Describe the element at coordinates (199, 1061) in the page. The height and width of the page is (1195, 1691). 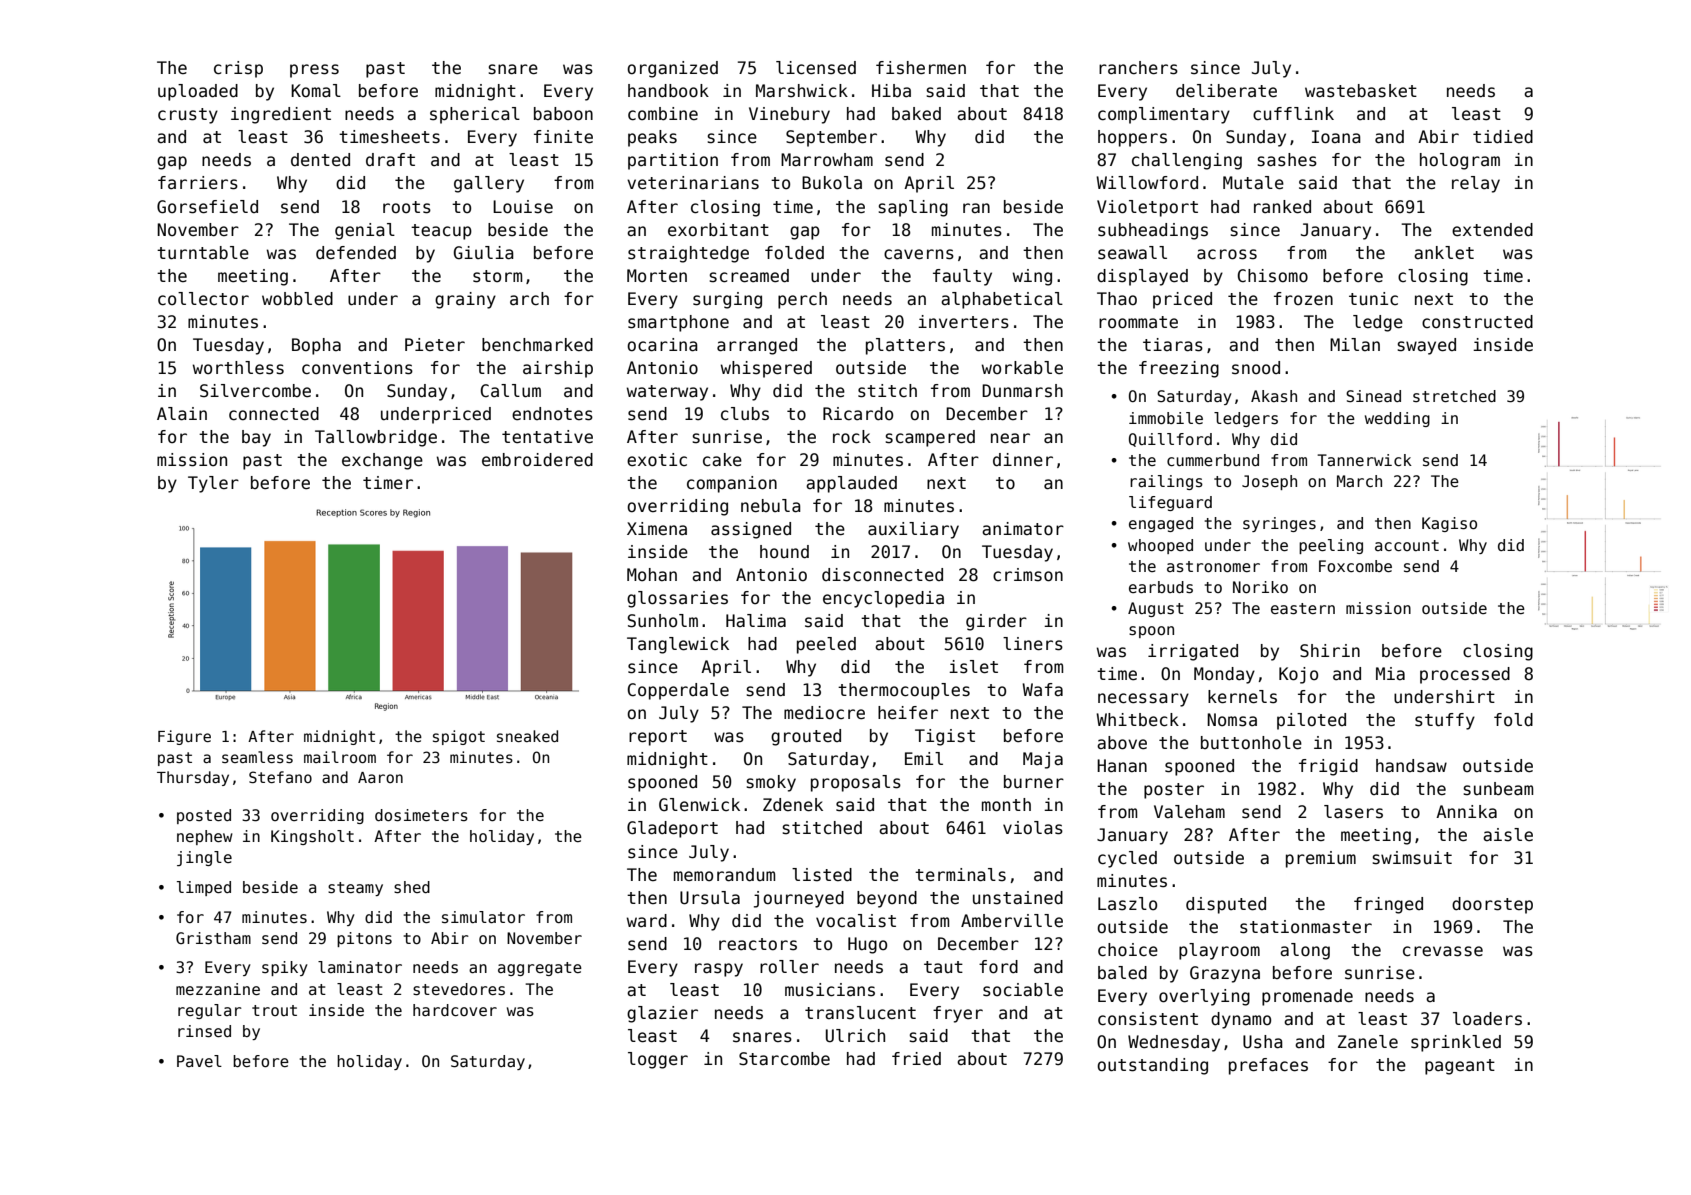
I see `Pavel` at that location.
